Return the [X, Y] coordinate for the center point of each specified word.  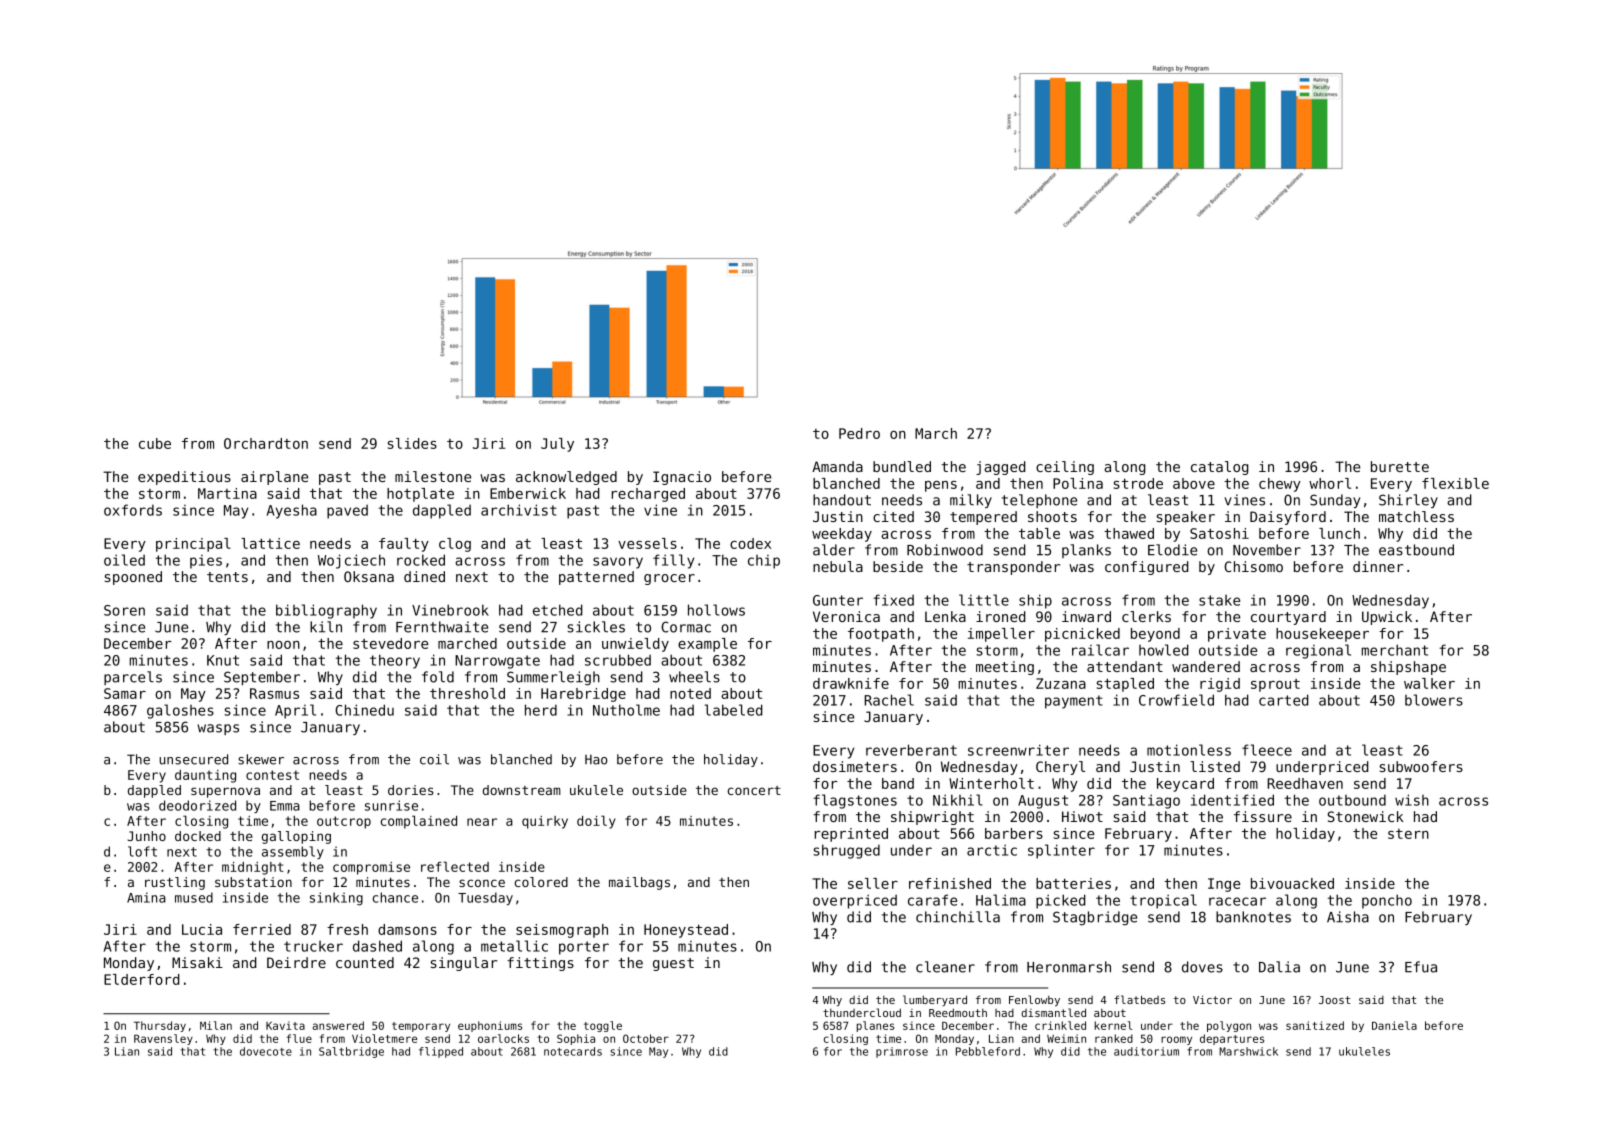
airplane [274, 478]
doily [596, 822]
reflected [455, 866]
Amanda [837, 466]
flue [299, 1038]
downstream [522, 790]
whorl [1330, 483]
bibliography [326, 611]
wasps [218, 729]
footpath [881, 635]
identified [1232, 800]
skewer [261, 759]
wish [1412, 800]
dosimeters [855, 766]
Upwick [1387, 618]
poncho [1387, 901]
